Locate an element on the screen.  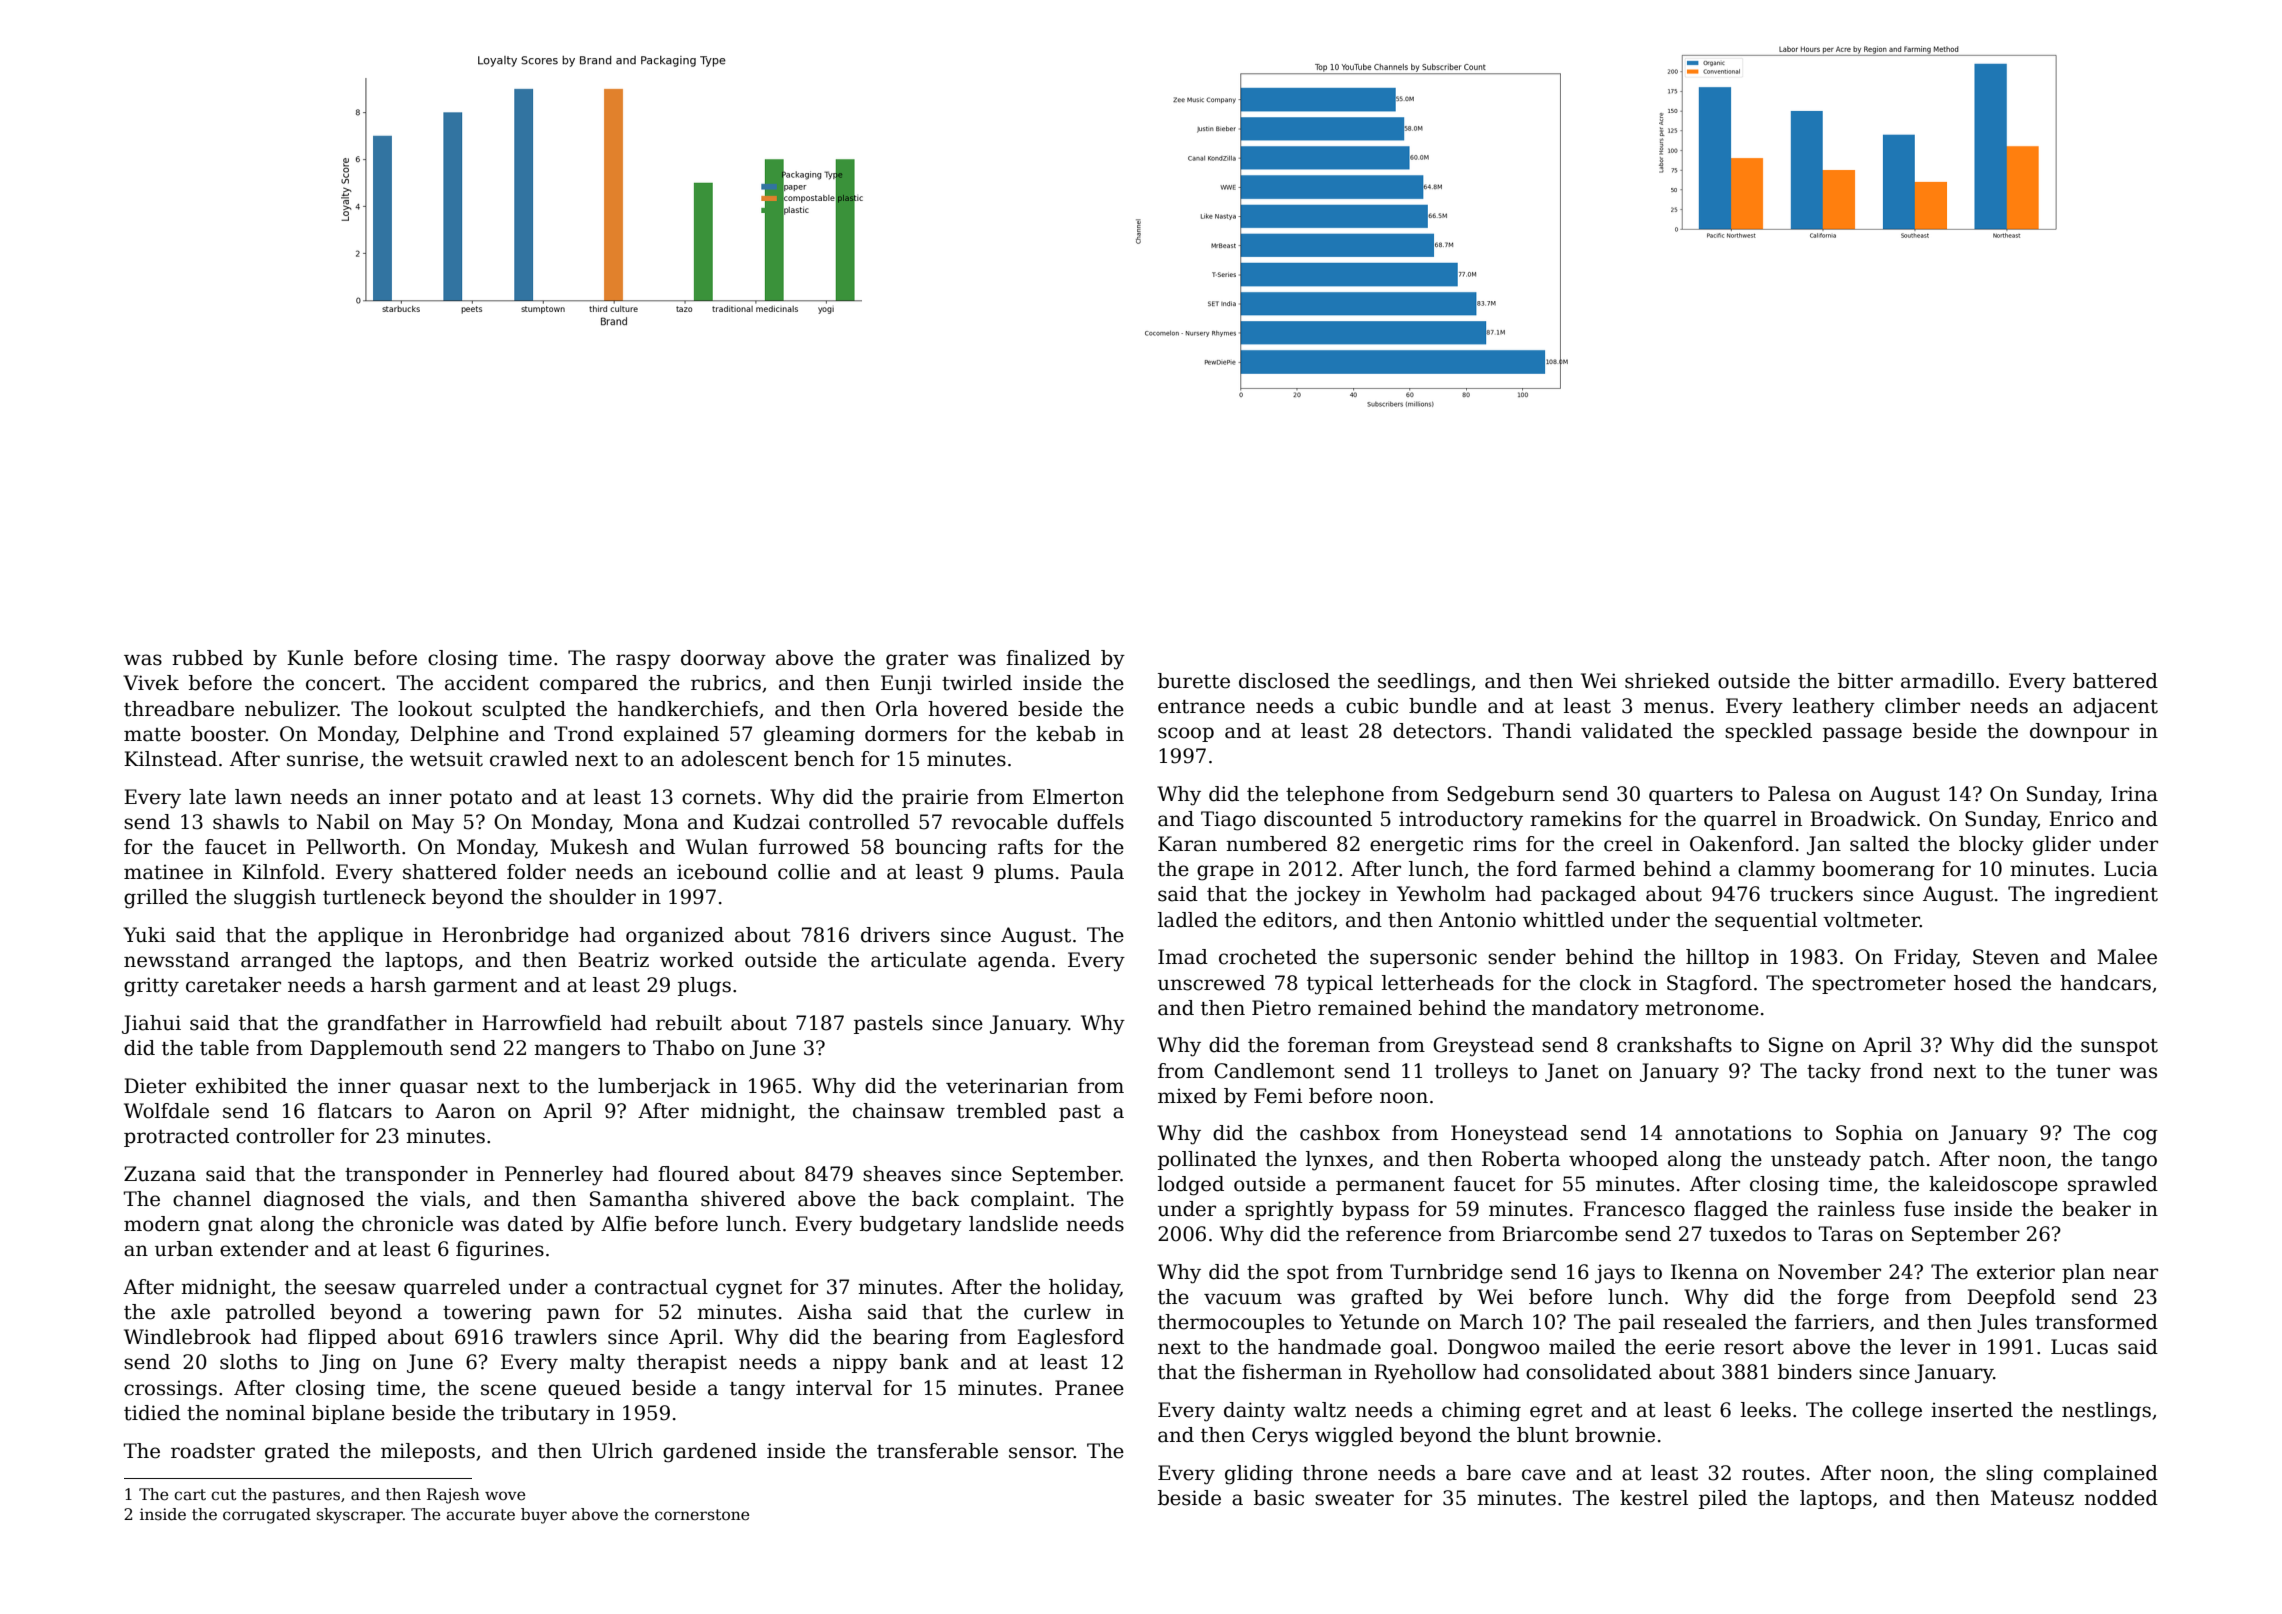
complaint is located at coordinates (1020, 1200).
